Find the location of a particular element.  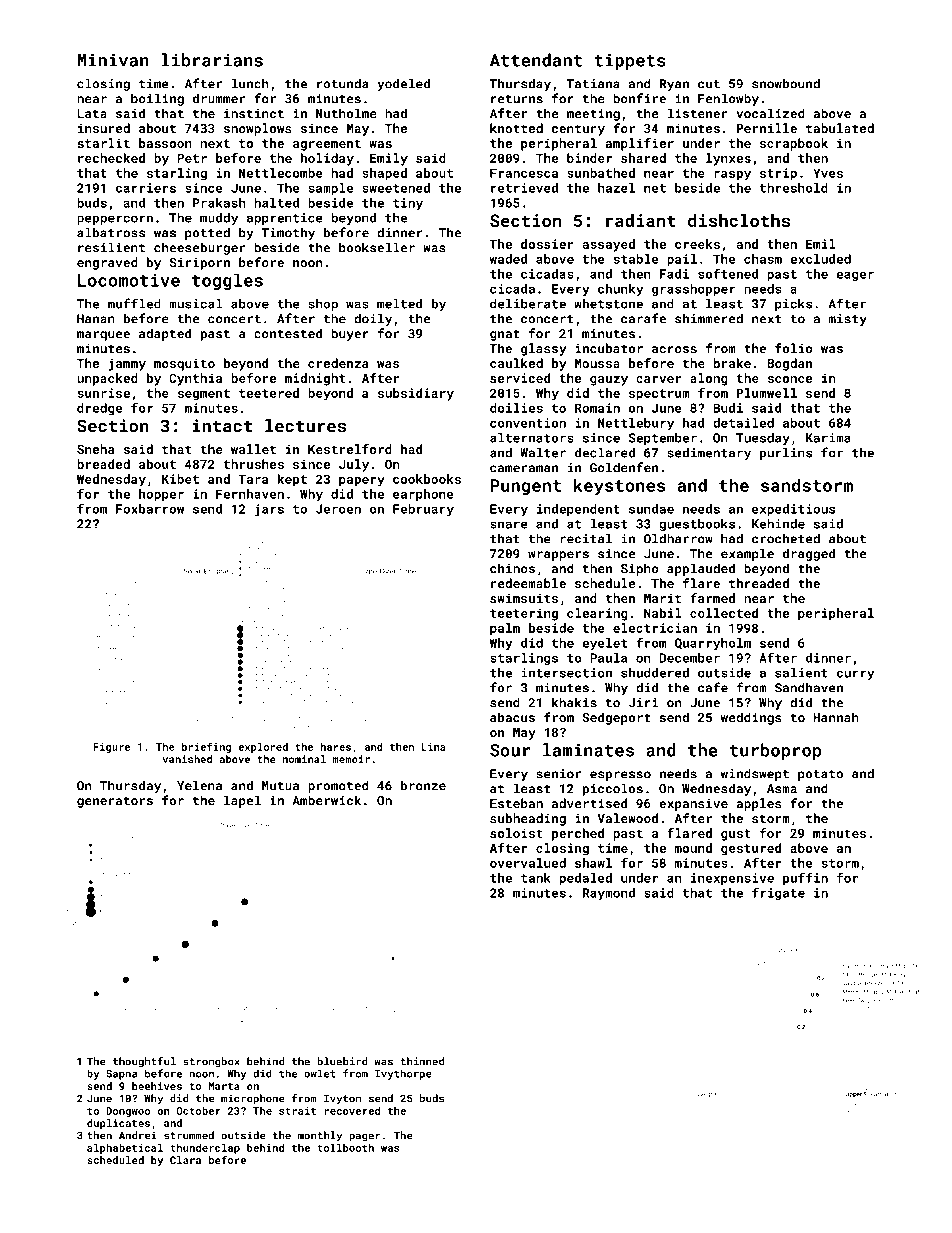

resilient is located at coordinates (111, 247).
